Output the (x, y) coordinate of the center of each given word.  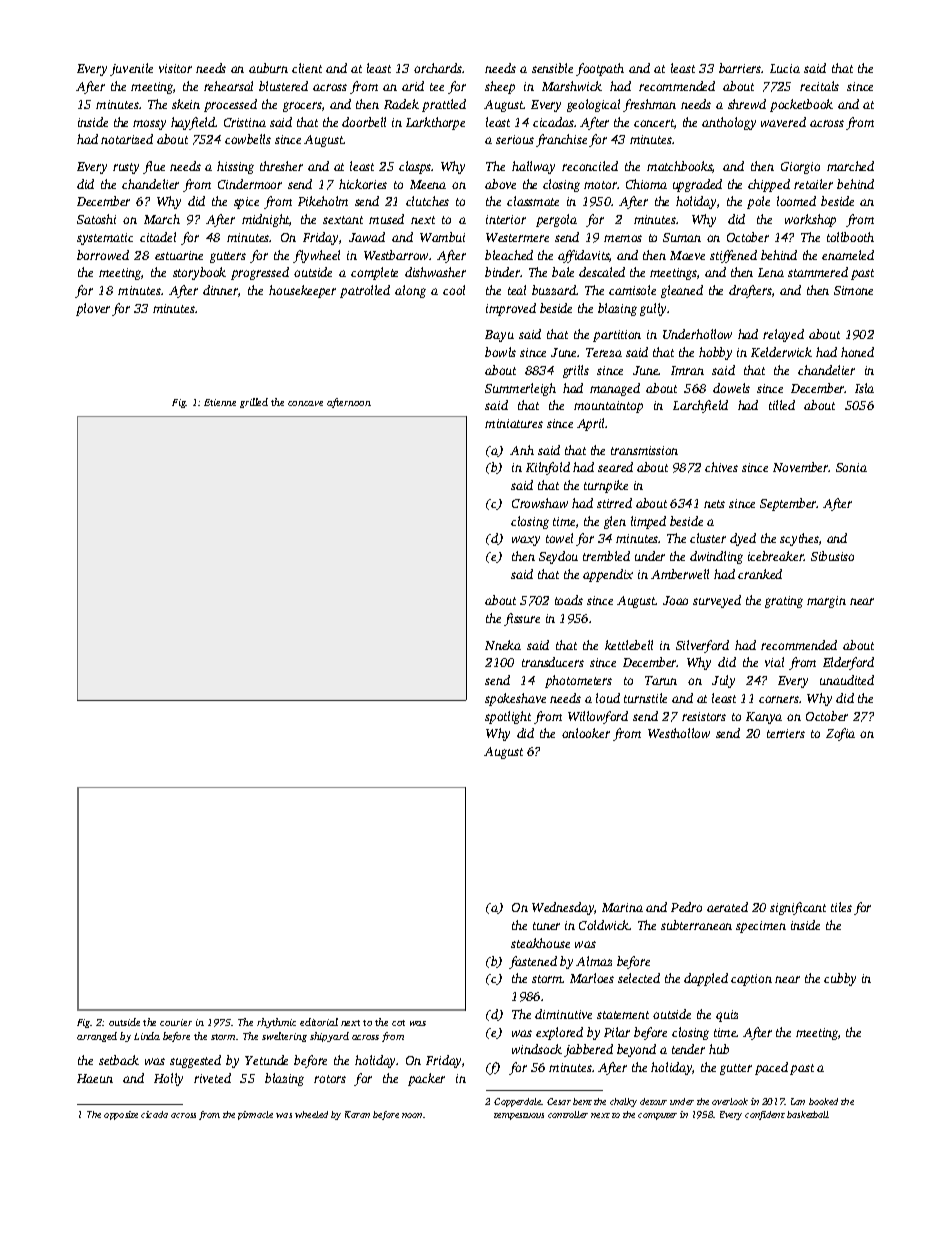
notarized (127, 139)
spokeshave (515, 699)
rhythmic (276, 1023)
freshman (649, 105)
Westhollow (679, 733)
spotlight (508, 717)
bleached (509, 255)
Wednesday (563, 908)
